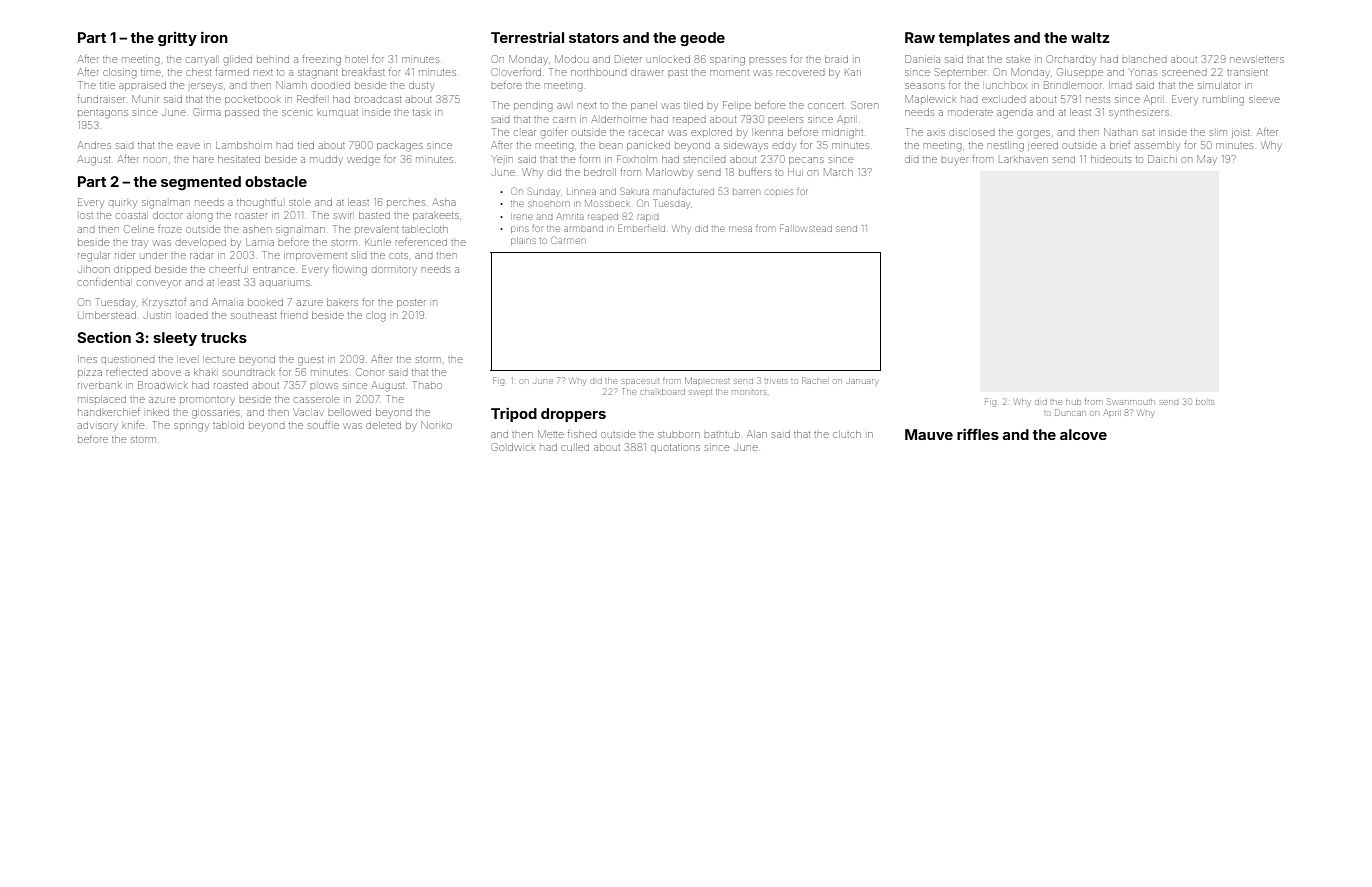 The height and width of the screenshot is (887, 1372). What do you see at coordinates (94, 145) in the screenshot?
I see `Andres` at bounding box center [94, 145].
